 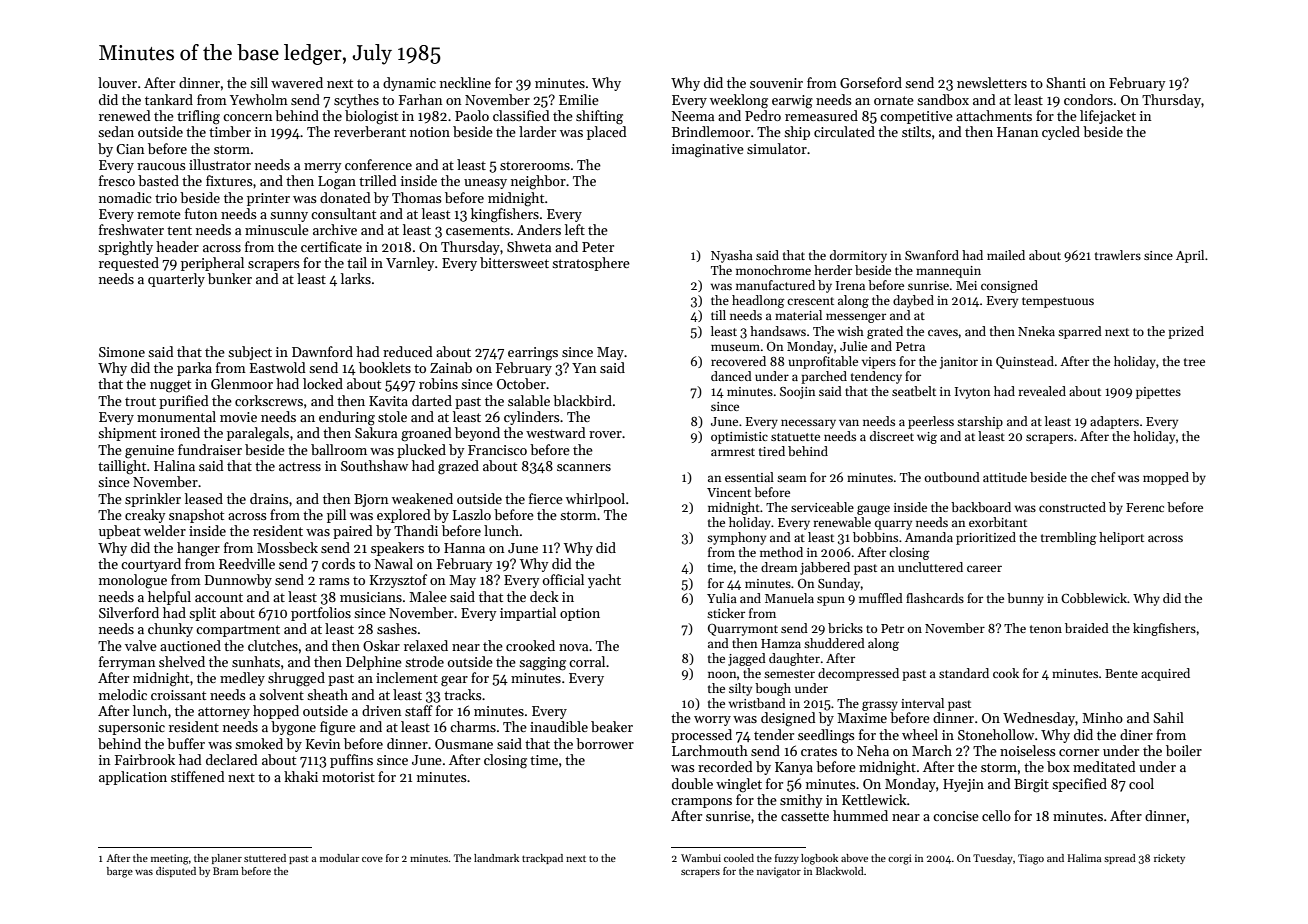 What do you see at coordinates (338, 563) in the screenshot?
I see `cords` at bounding box center [338, 563].
